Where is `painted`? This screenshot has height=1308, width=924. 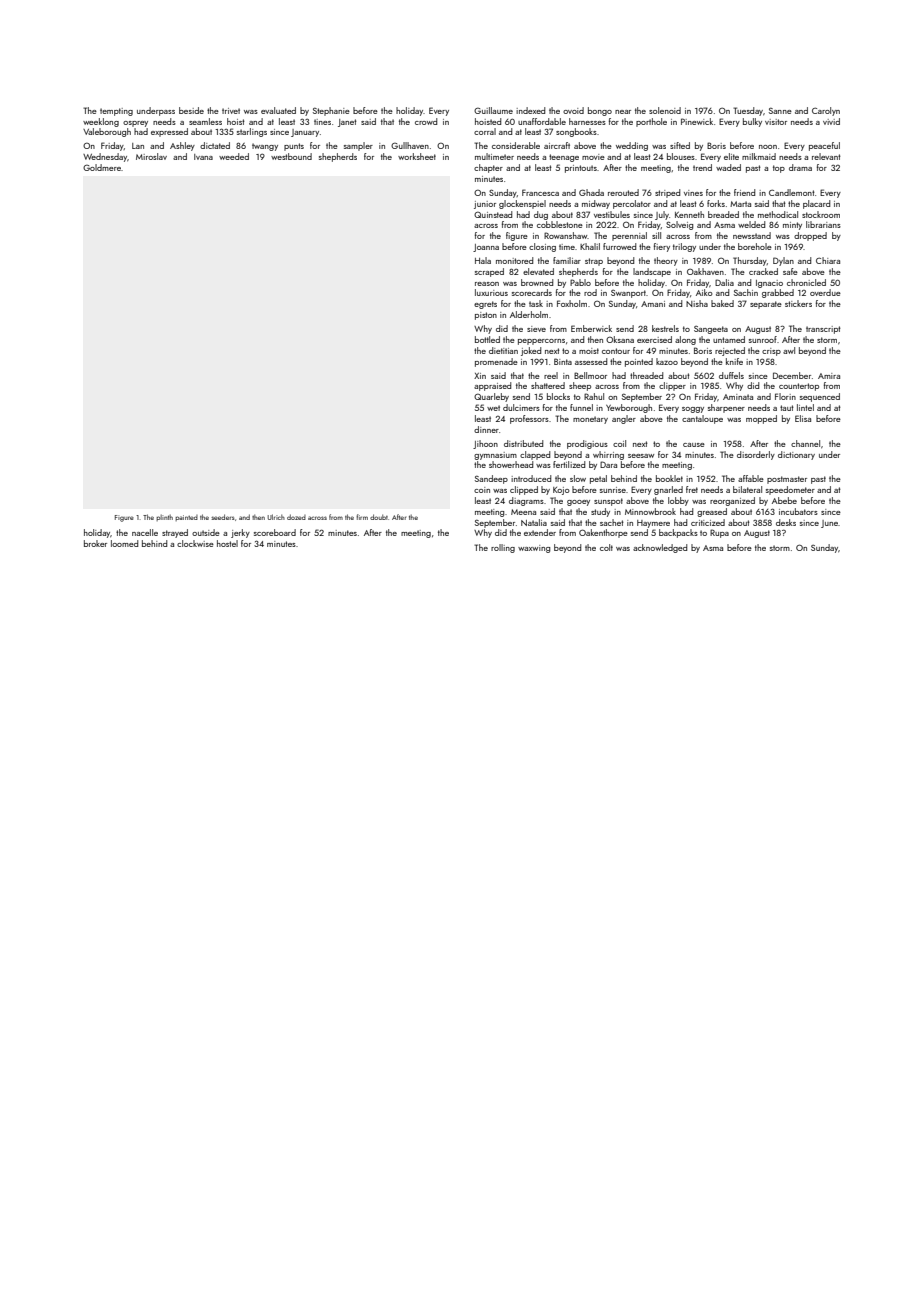 painted is located at coordinates (186, 518).
